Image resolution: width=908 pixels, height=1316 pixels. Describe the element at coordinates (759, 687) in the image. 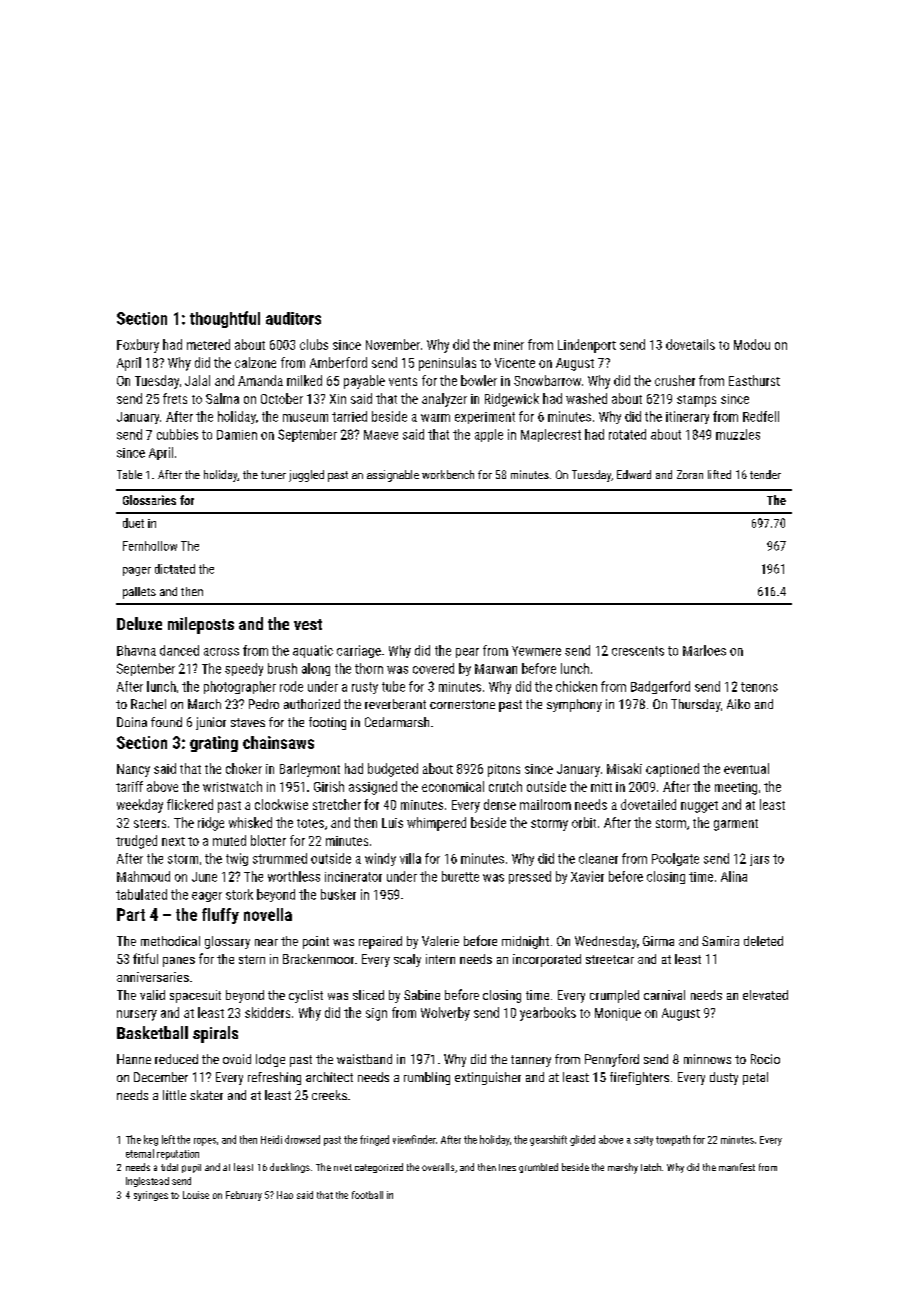

I see `tenons` at that location.
